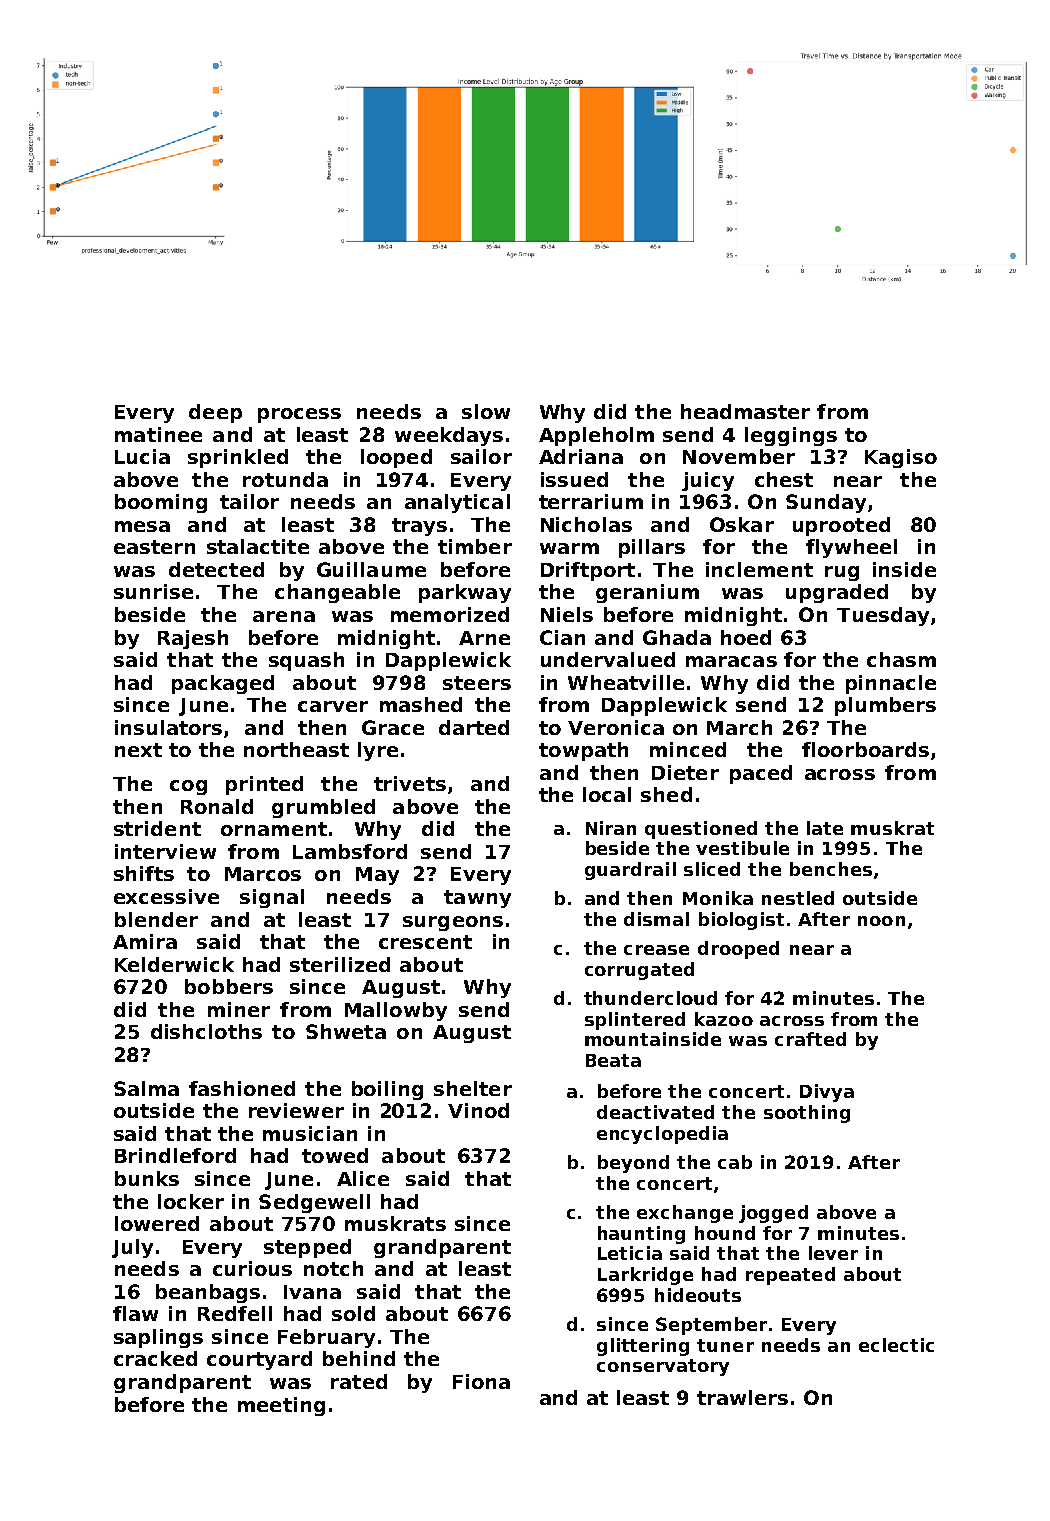 The height and width of the image is (1521, 1050). I want to click on cracked, so click(155, 1358).
